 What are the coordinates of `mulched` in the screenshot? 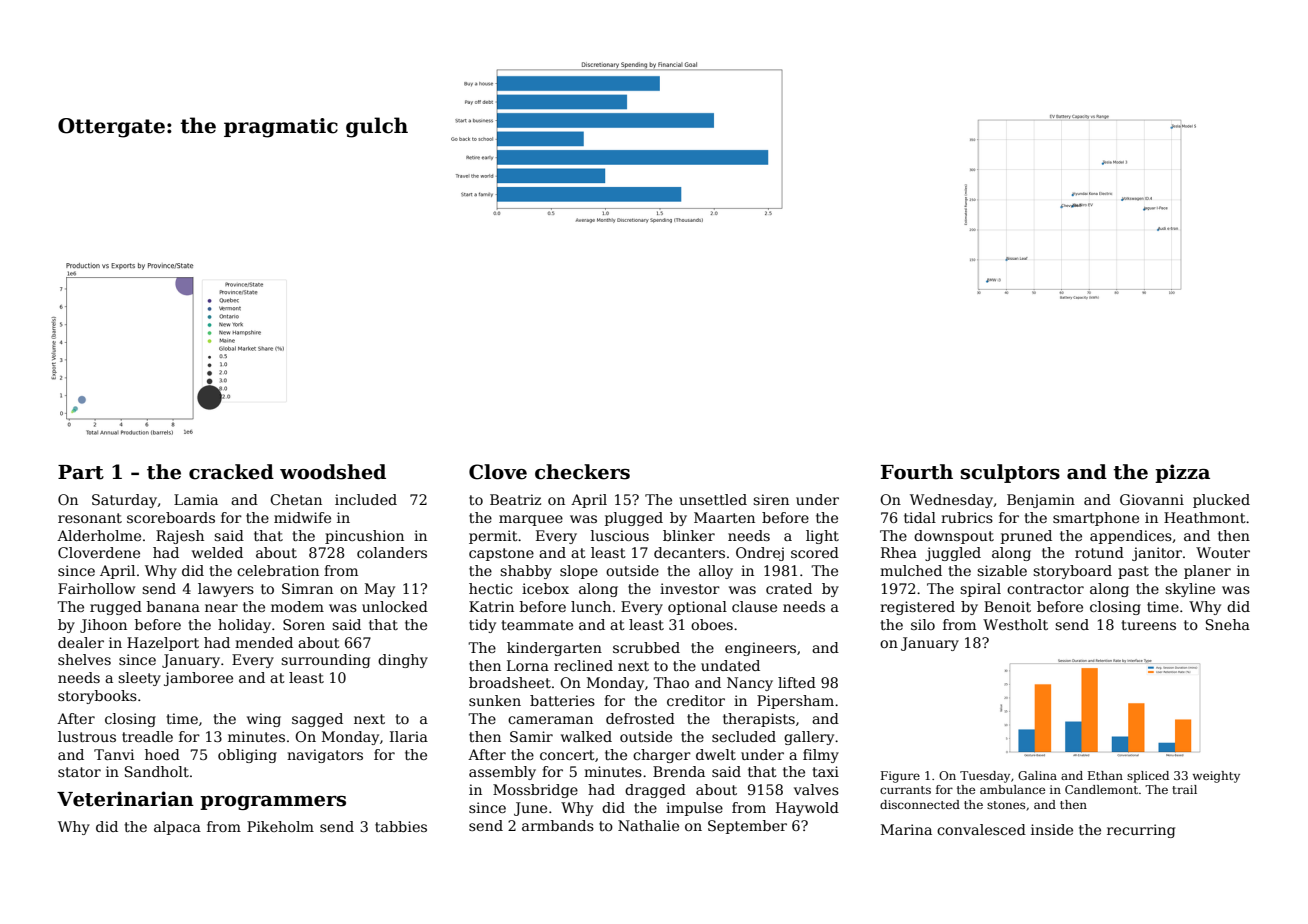 It's located at (911, 570).
